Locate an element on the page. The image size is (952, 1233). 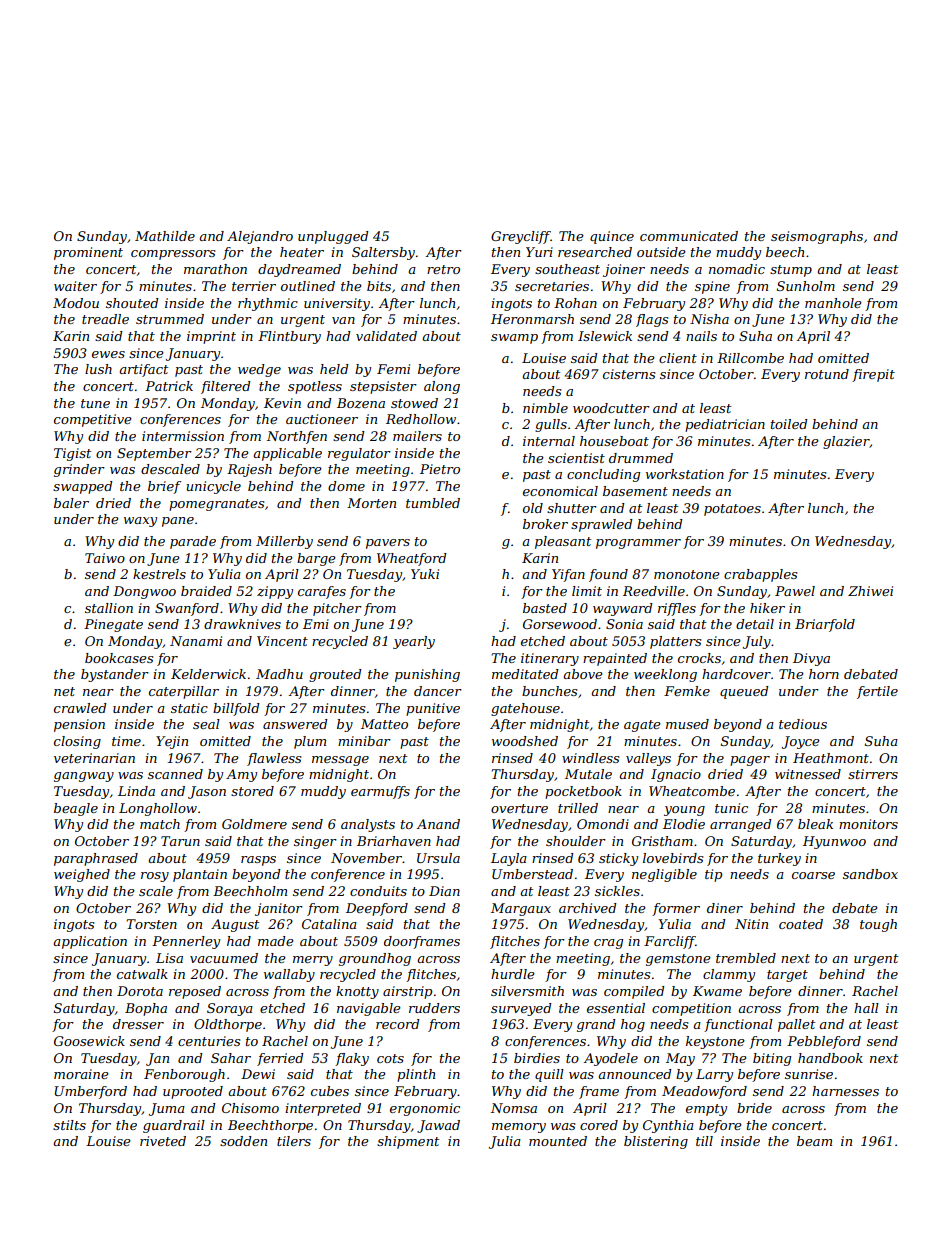
Greycliff is located at coordinates (521, 237).
